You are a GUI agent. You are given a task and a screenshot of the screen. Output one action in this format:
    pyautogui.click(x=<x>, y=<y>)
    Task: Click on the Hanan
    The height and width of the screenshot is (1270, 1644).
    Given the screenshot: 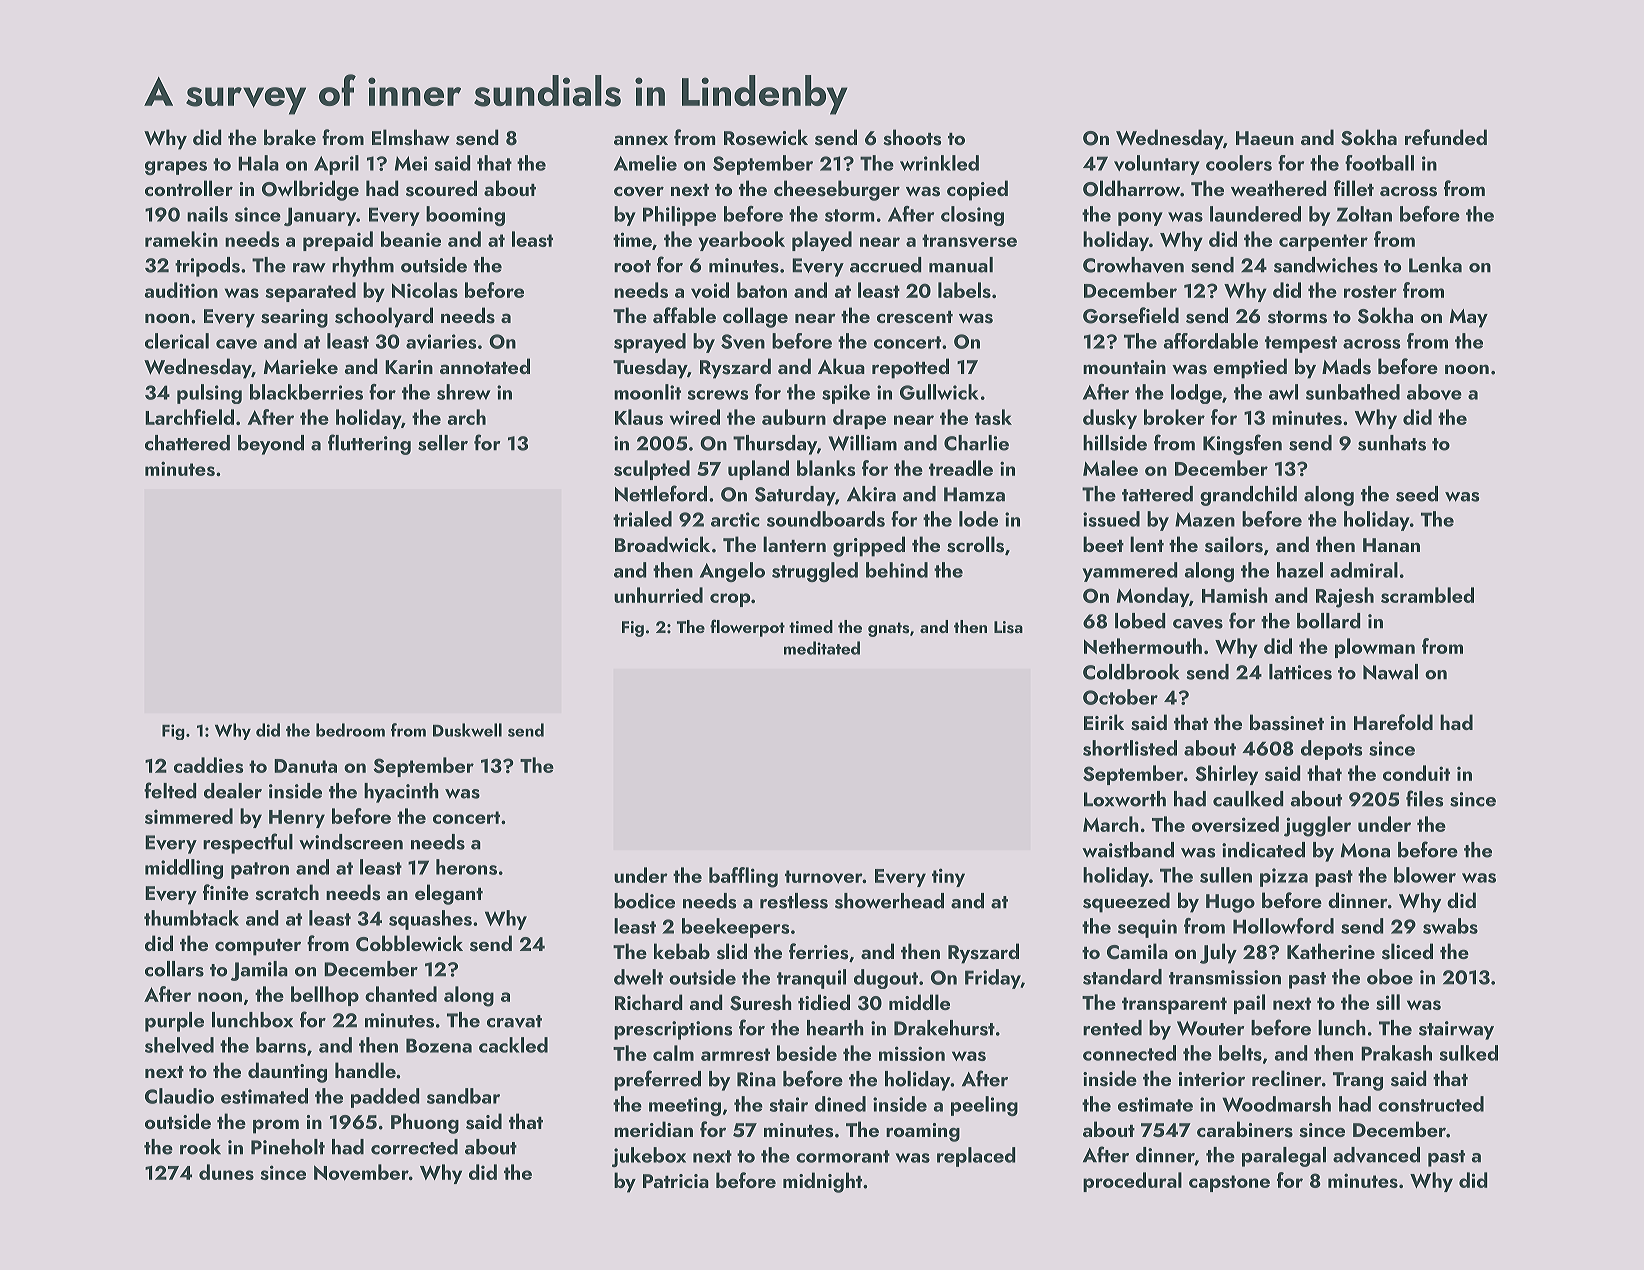 What is the action you would take?
    pyautogui.click(x=1391, y=545)
